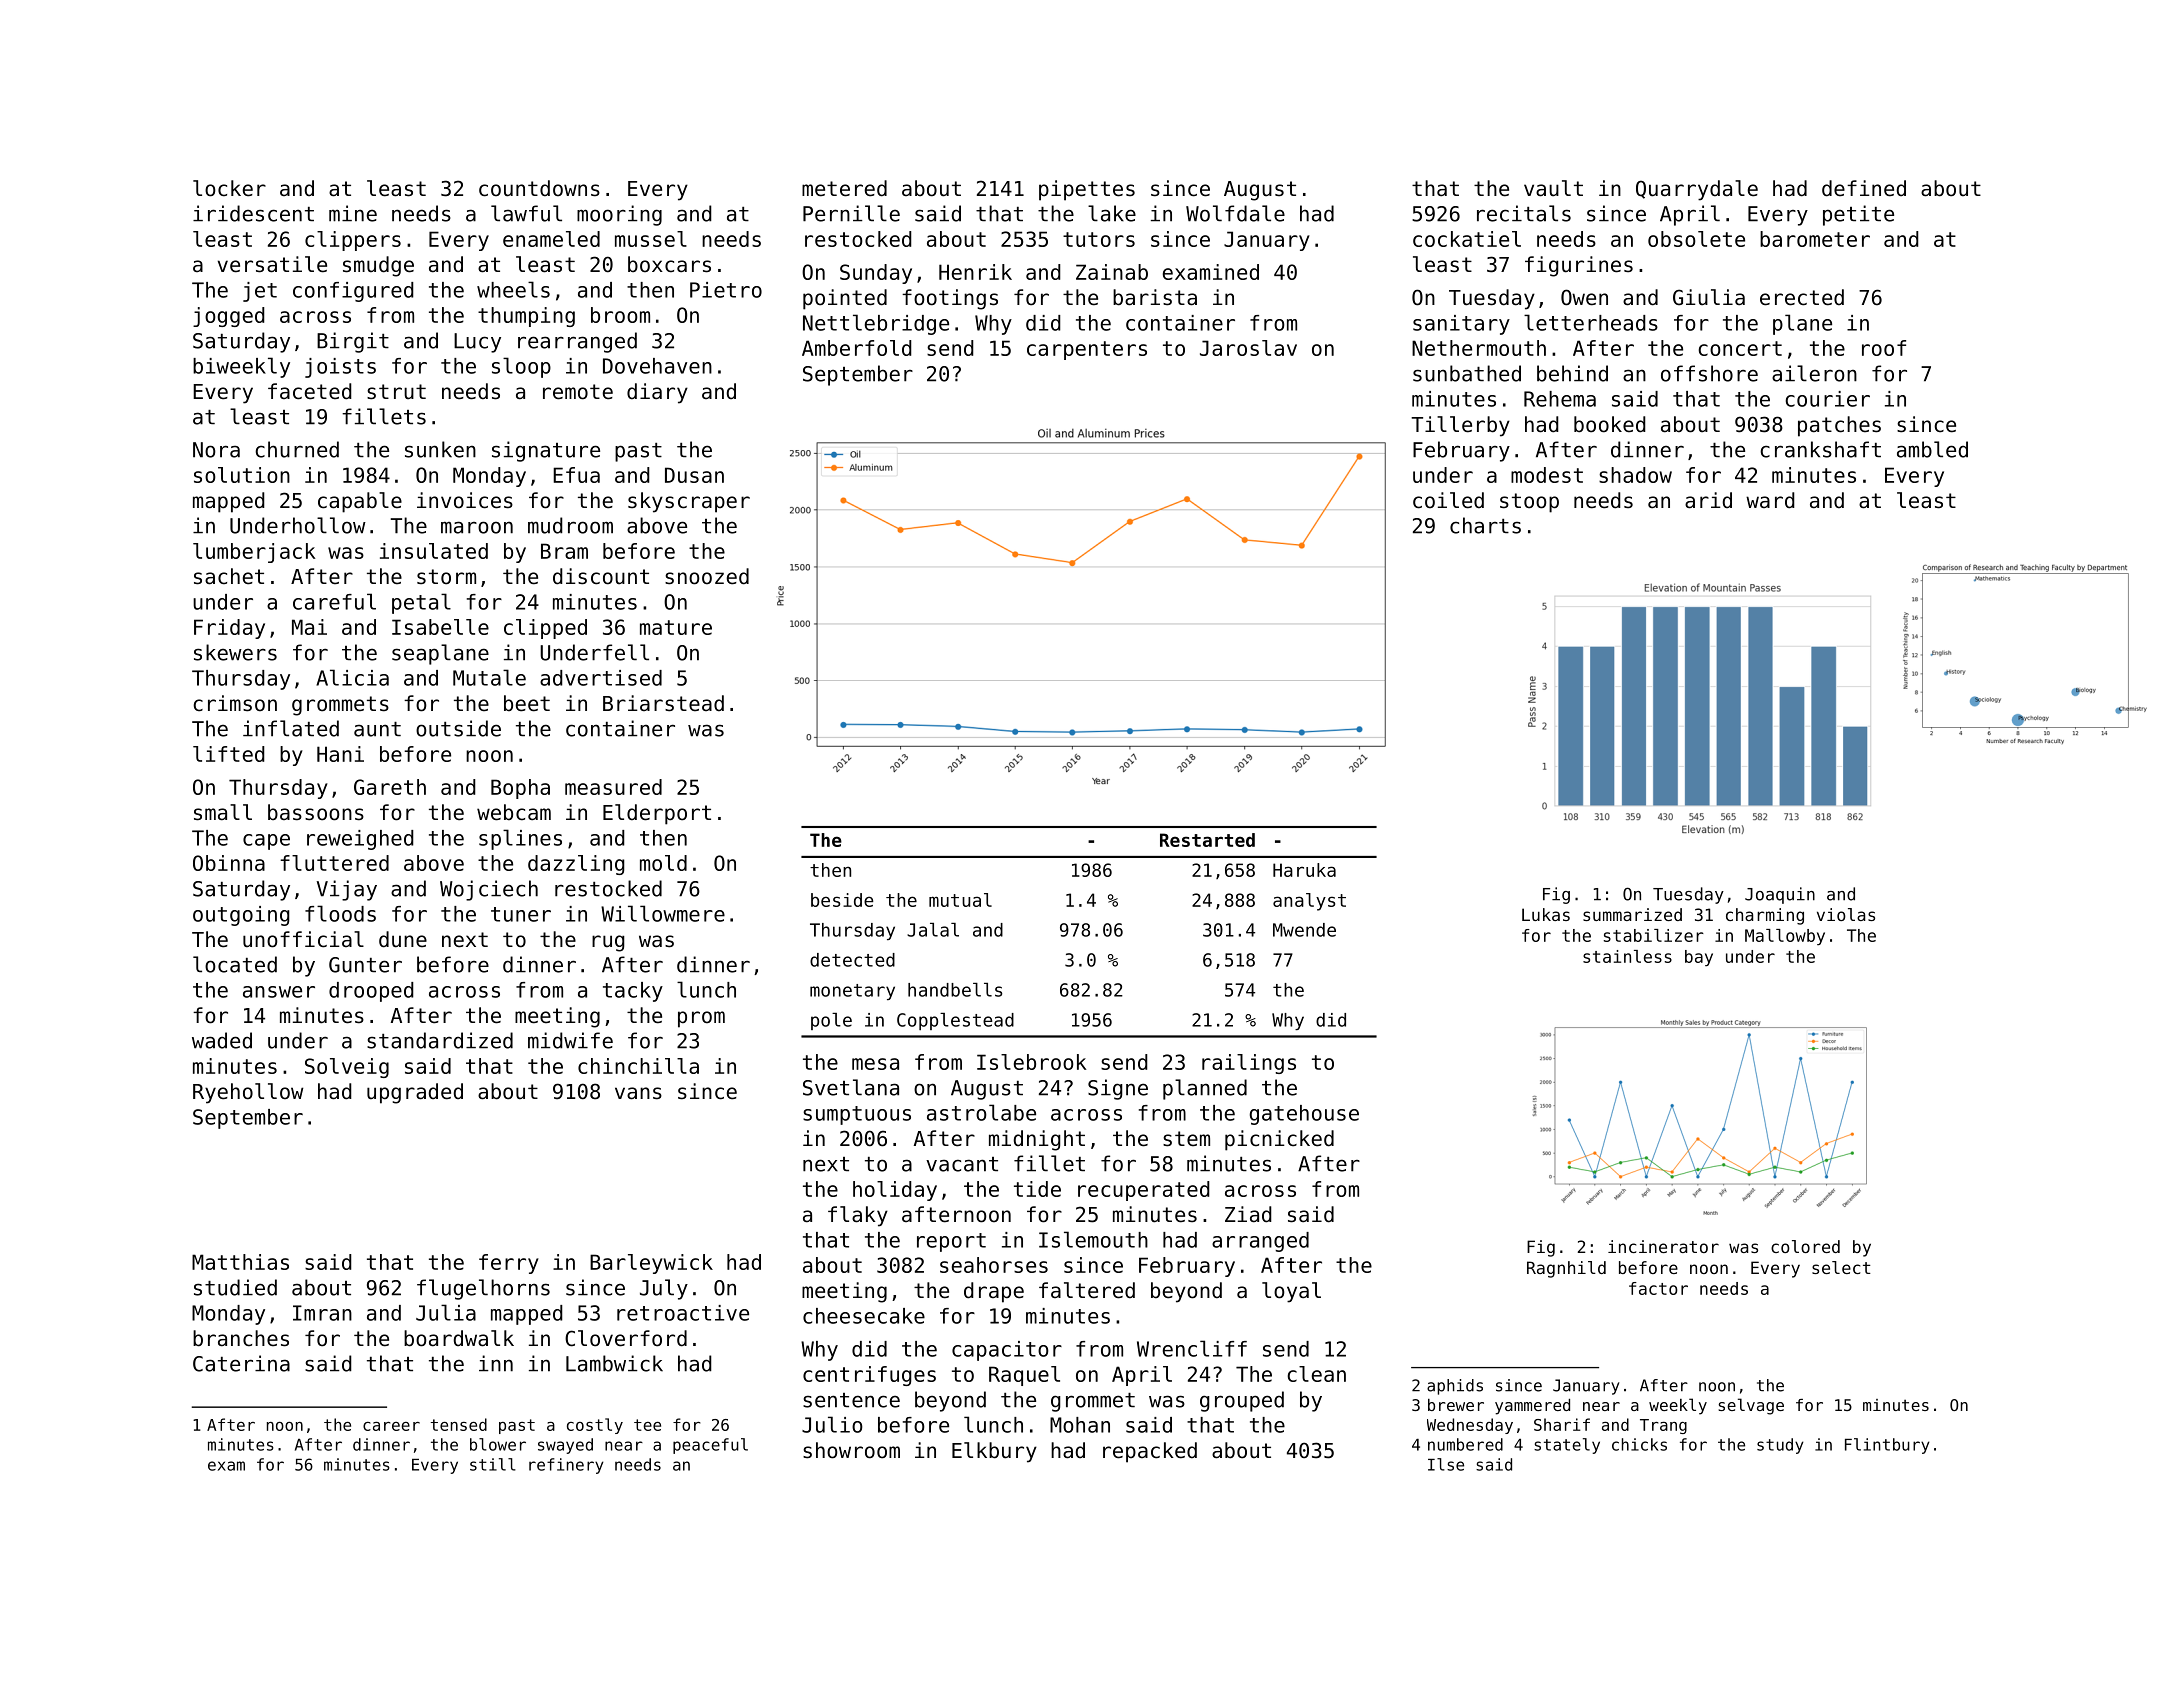 The height and width of the screenshot is (1683, 2178). I want to click on faceted, so click(310, 391).
